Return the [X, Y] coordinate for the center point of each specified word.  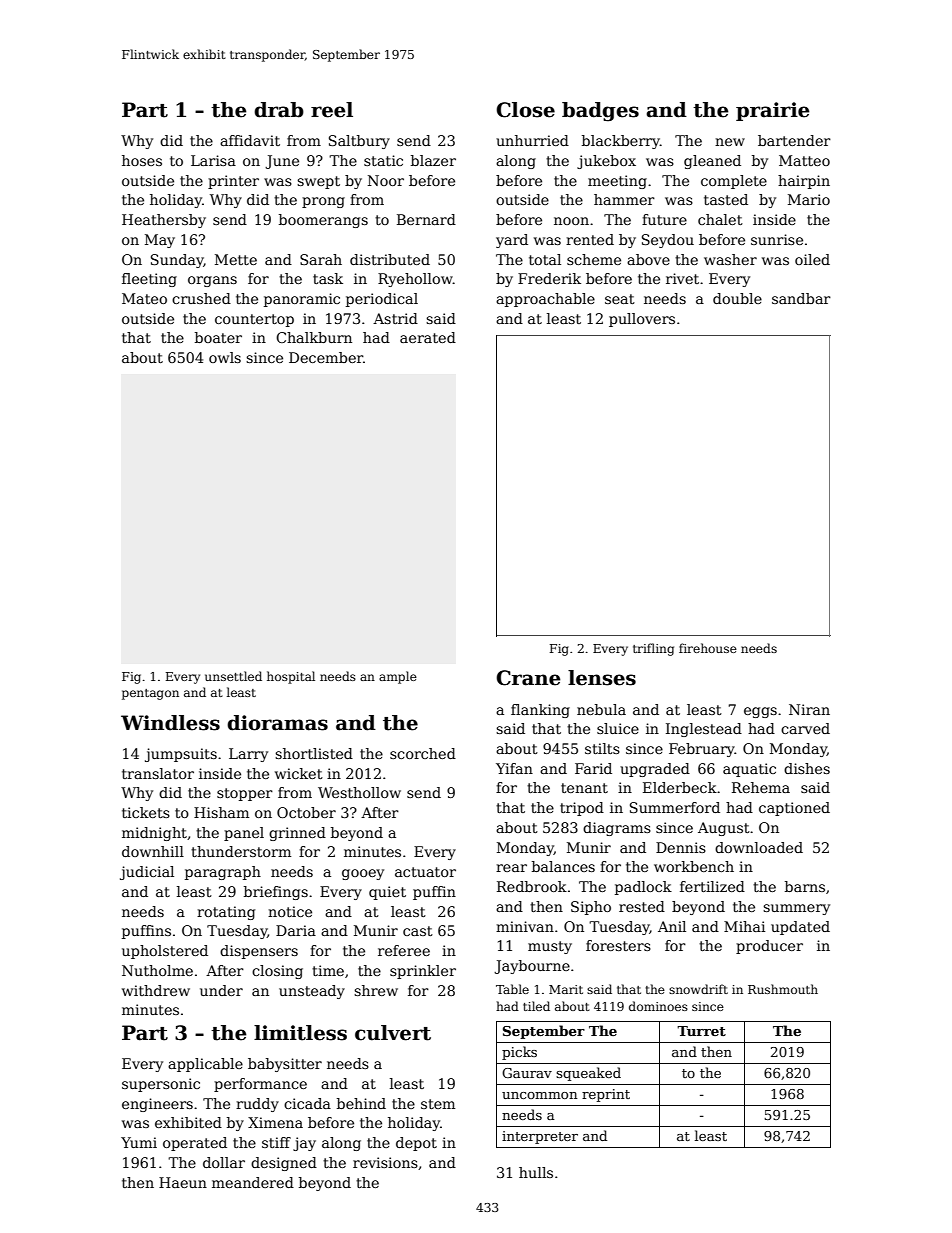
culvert [393, 1033]
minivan [525, 926]
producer [769, 947]
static [383, 160]
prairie [772, 111]
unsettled [233, 676]
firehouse [708, 648]
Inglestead [704, 730]
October [306, 812]
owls [225, 357]
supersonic [161, 1085]
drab [279, 110]
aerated [428, 337]
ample [398, 677]
